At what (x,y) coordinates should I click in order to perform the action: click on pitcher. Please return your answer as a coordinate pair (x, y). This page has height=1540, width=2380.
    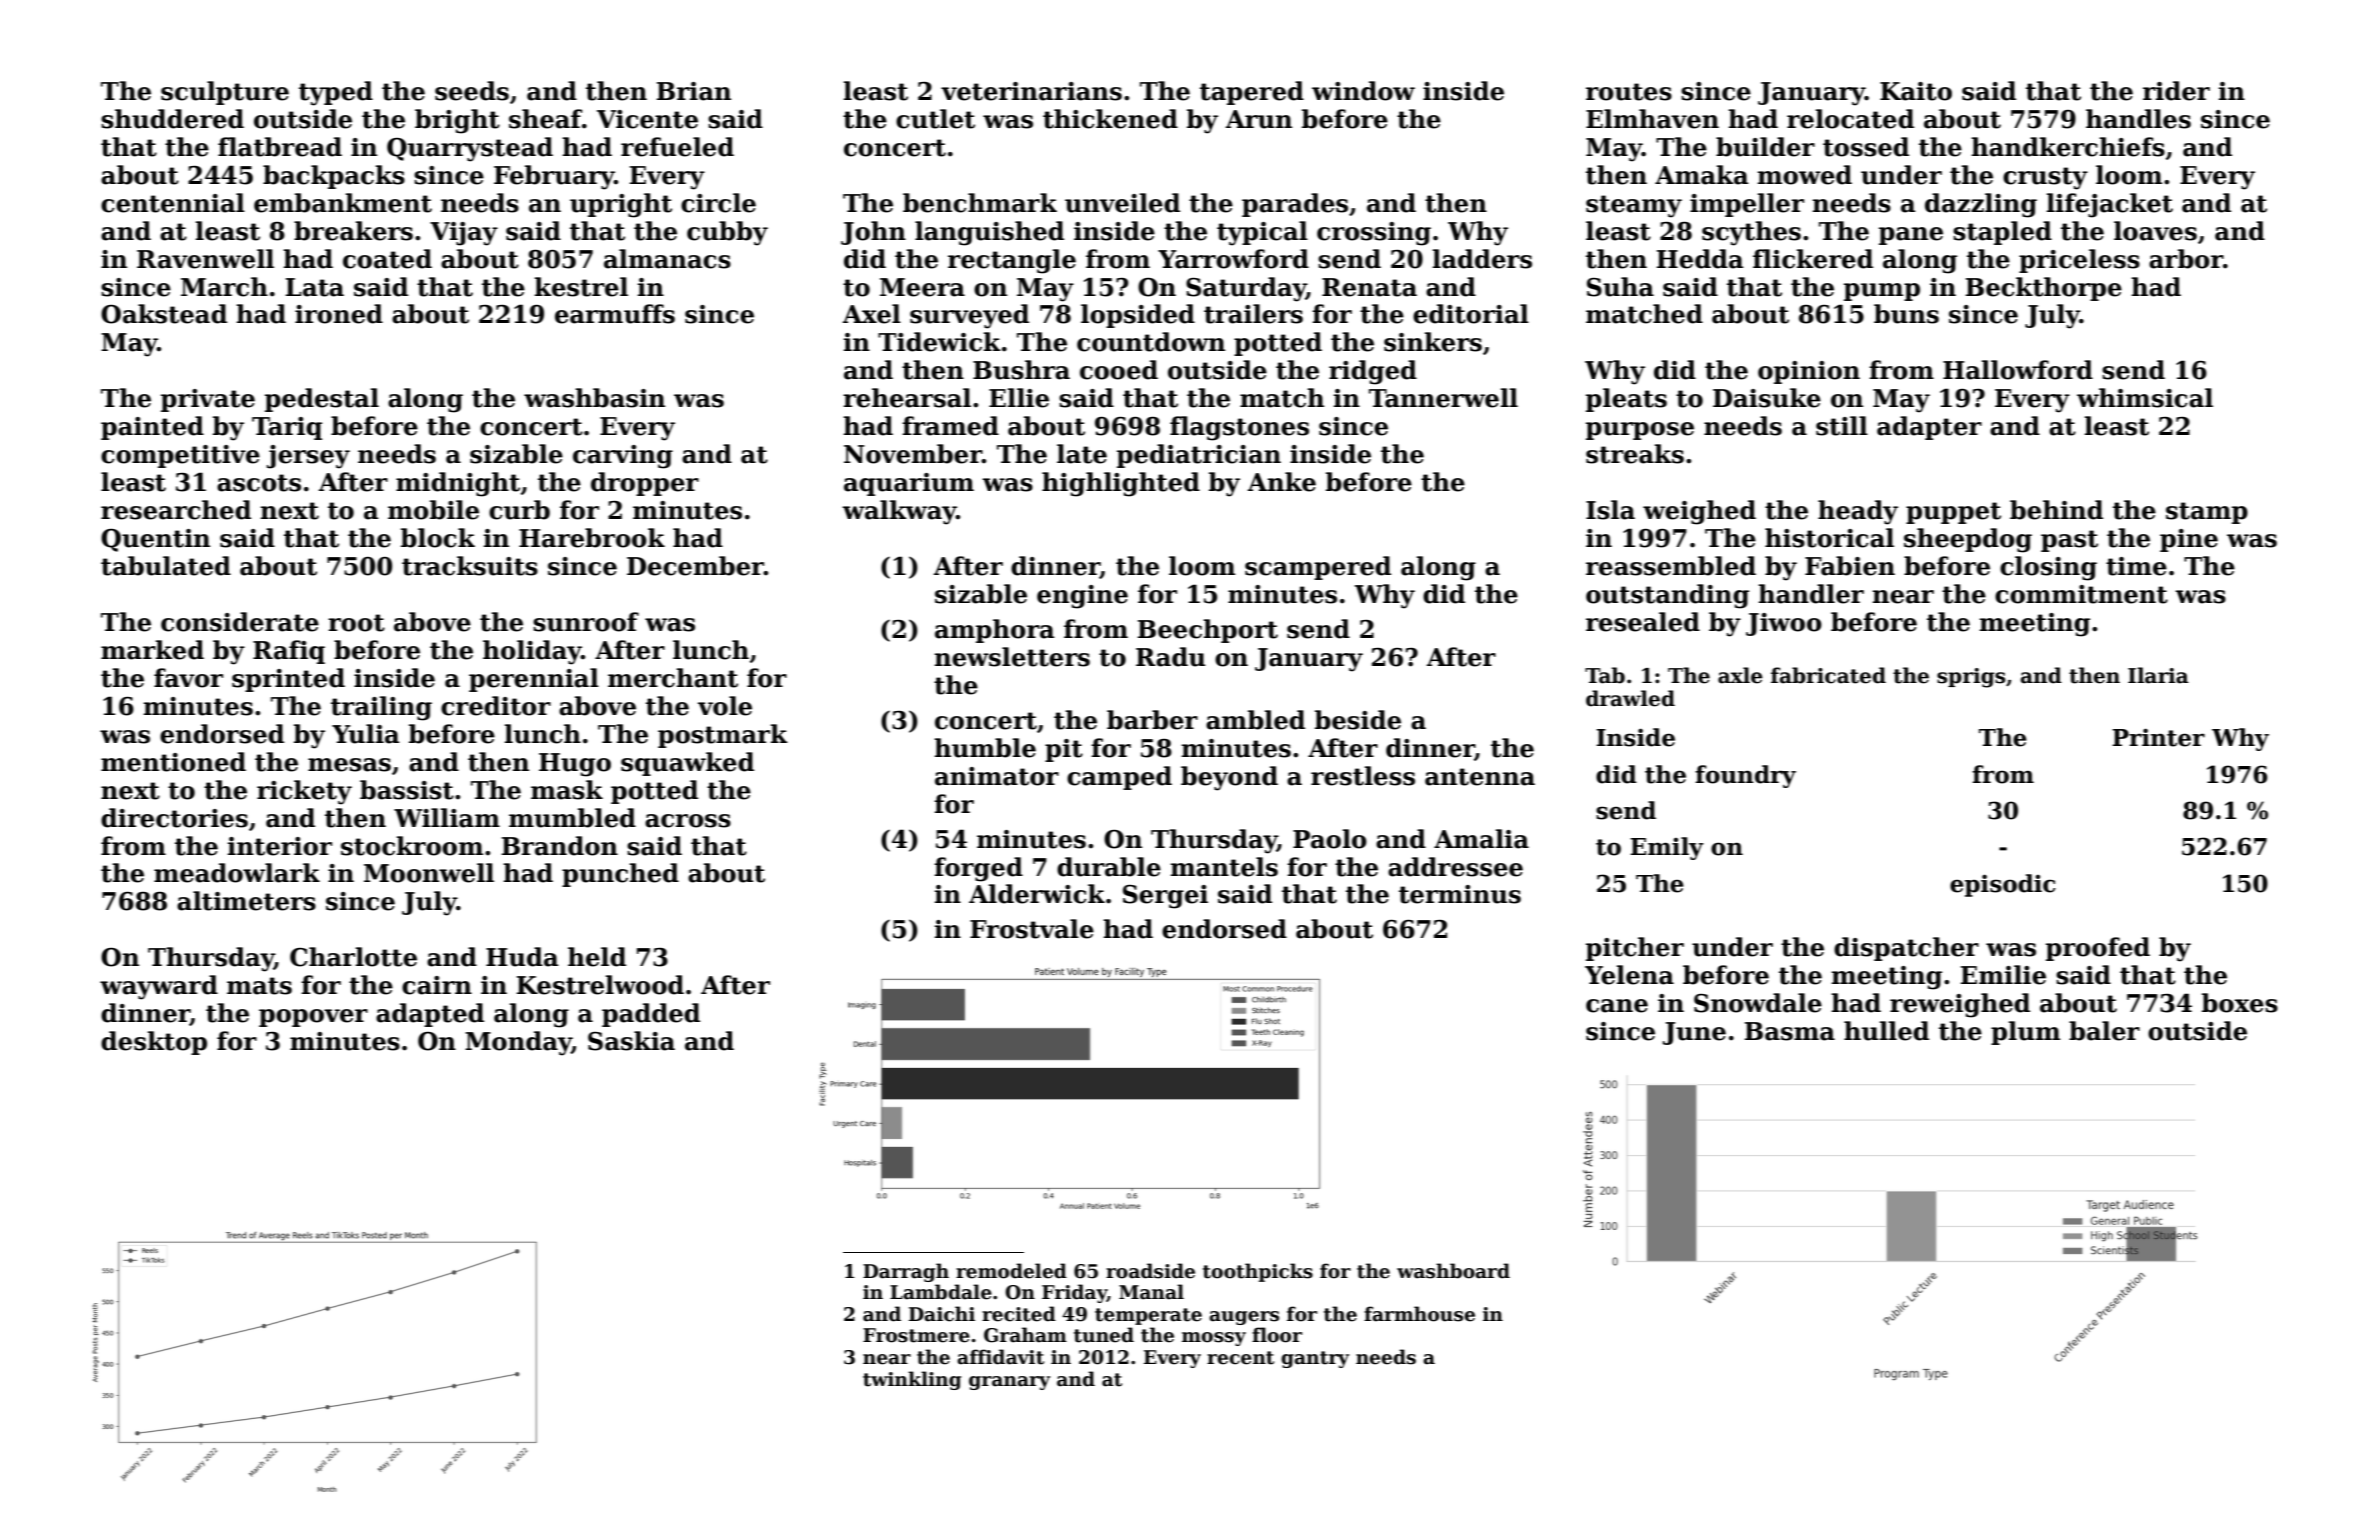
    Looking at the image, I should click on (1635, 949).
